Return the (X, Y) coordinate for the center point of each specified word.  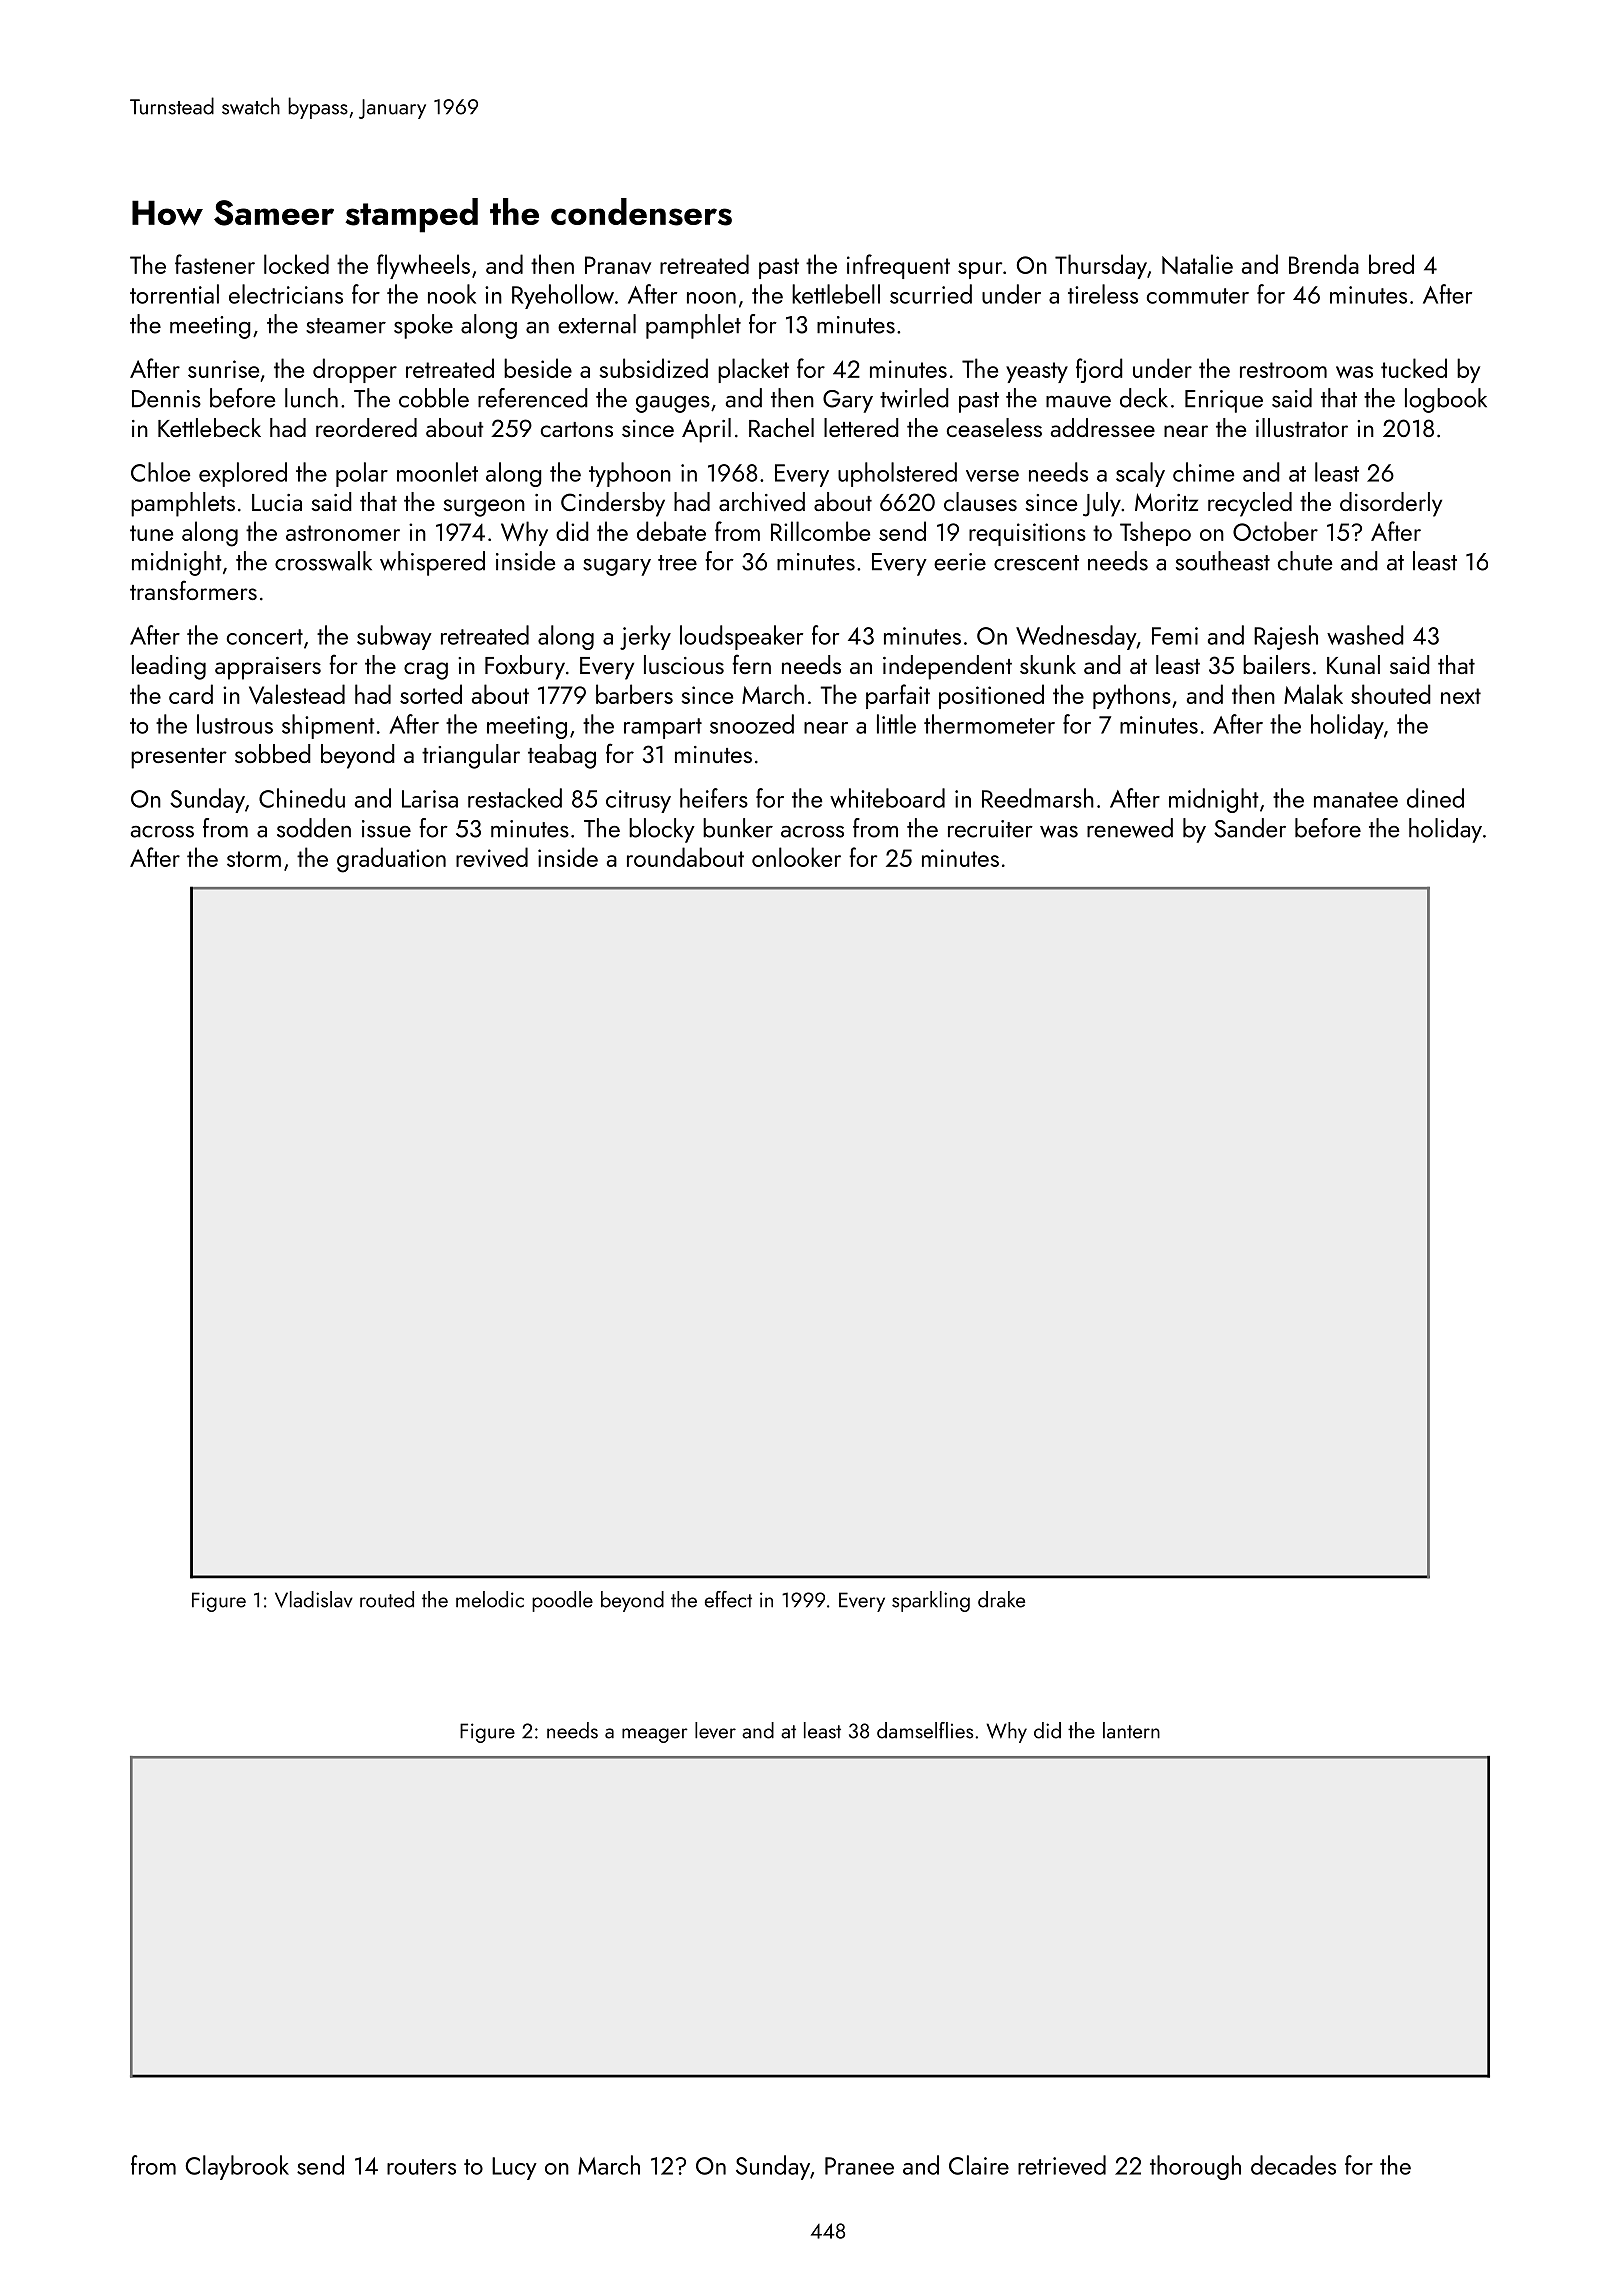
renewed (1130, 828)
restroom (1283, 370)
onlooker (796, 857)
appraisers (268, 668)
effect (728, 1599)
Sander (1250, 828)
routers (421, 2167)
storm (254, 859)
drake (1001, 1599)
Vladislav (314, 1599)
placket (753, 370)
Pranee (859, 2166)
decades (1293, 2165)
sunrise (223, 369)
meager (655, 1735)
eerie (960, 562)
